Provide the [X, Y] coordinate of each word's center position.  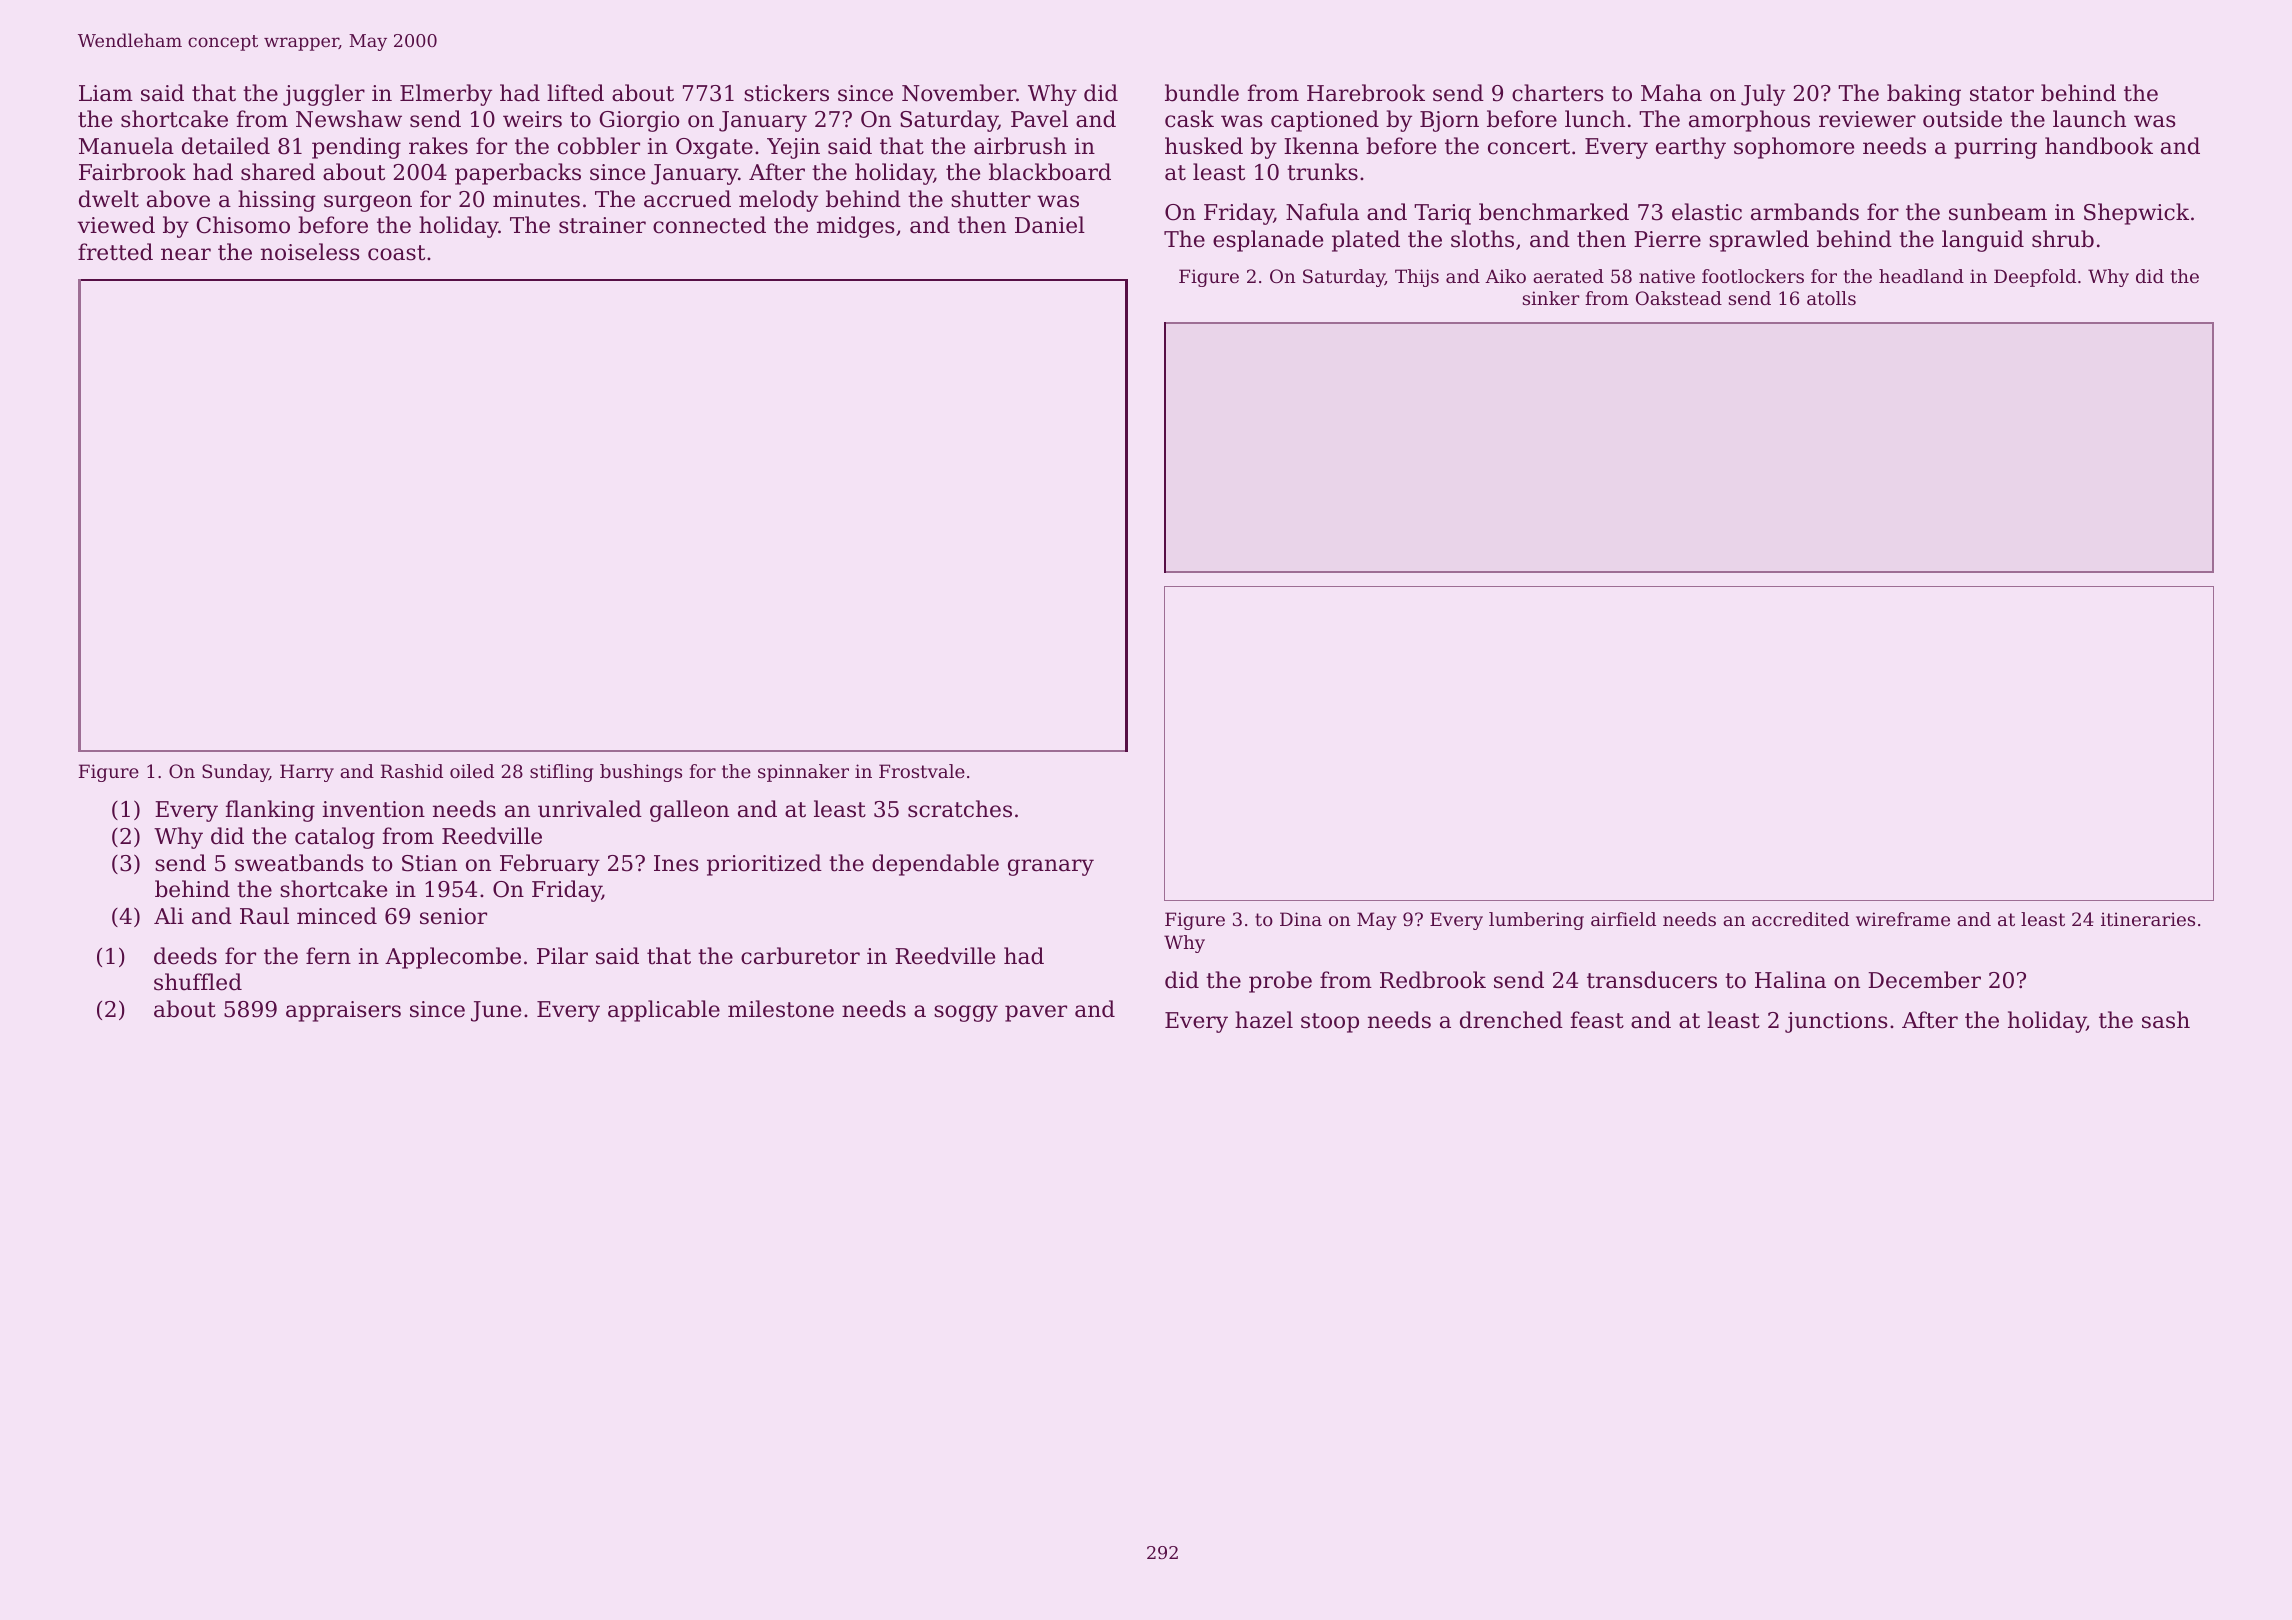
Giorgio [639, 121]
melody [778, 201]
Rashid [412, 771]
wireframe [1903, 919]
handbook [2099, 146]
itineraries [2148, 919]
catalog [335, 838]
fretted [115, 252]
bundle [1202, 93]
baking [1924, 95]
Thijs [1417, 278]
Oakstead [1679, 298]
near [186, 254]
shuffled [198, 982]
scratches [960, 809]
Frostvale [922, 771]
